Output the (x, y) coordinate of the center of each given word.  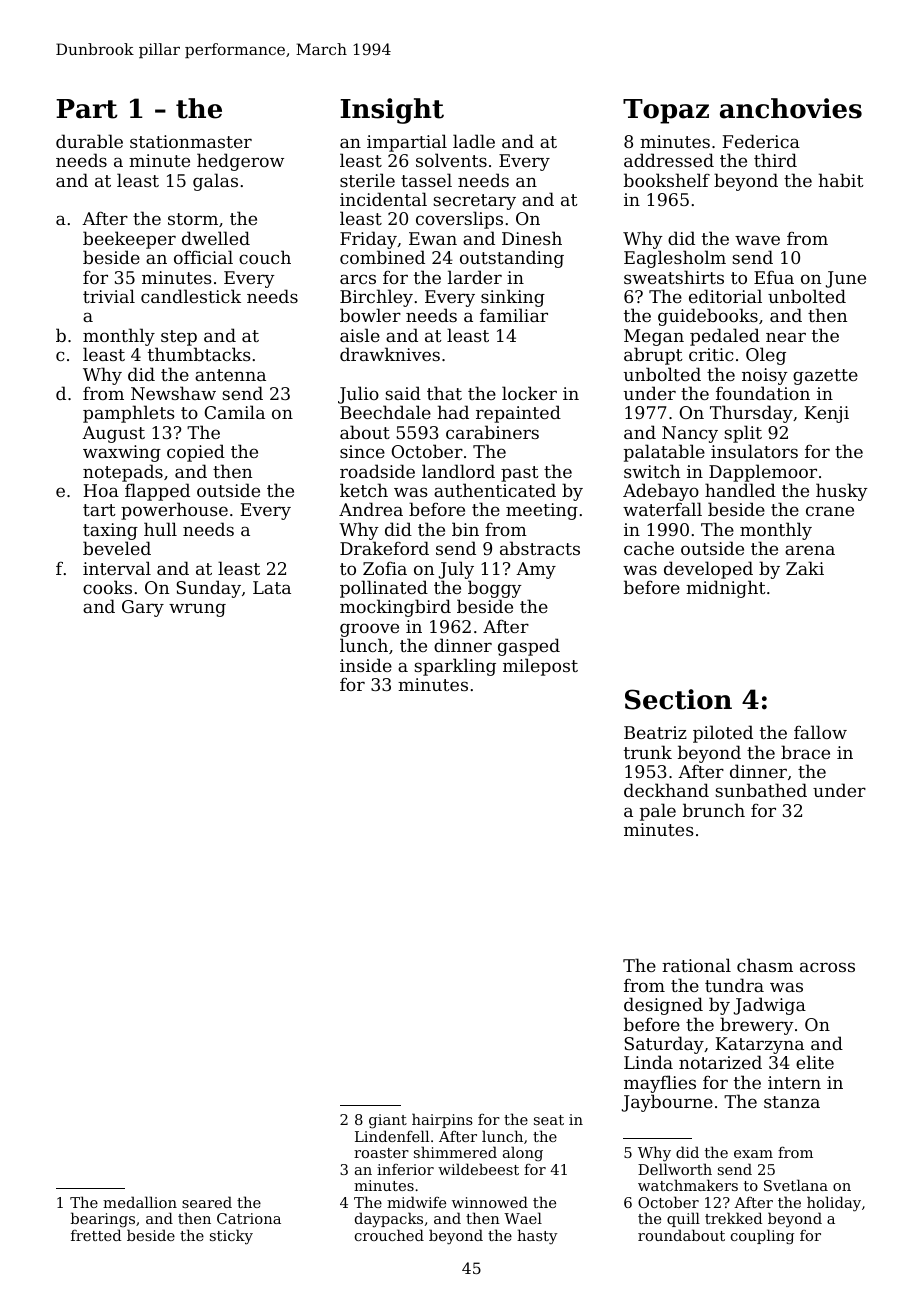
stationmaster (191, 141)
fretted (96, 1235)
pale (658, 812)
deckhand (666, 790)
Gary (143, 608)
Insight (392, 111)
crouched (389, 1235)
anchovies (791, 108)
